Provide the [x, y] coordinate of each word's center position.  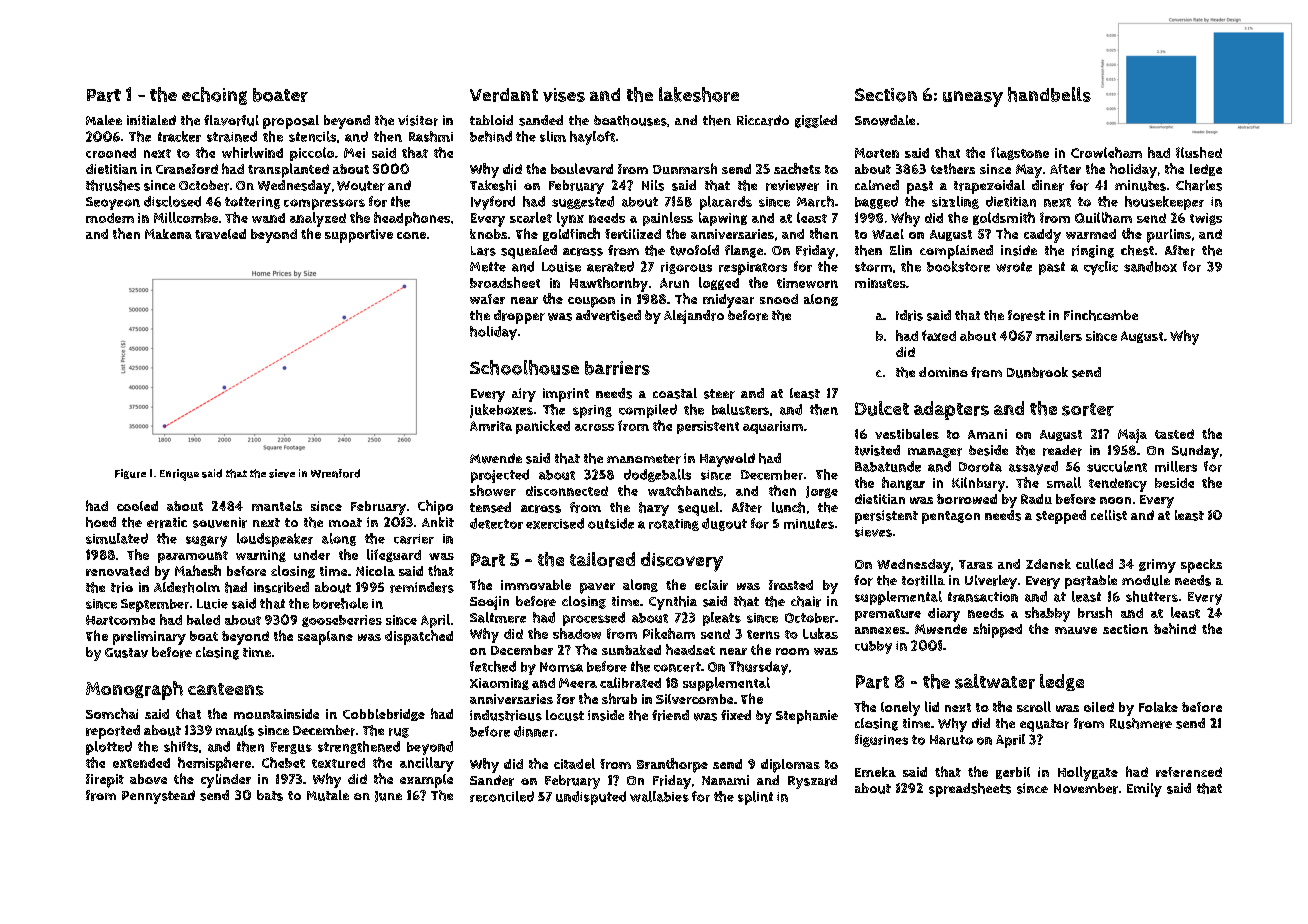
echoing [214, 96]
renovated [117, 571]
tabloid [491, 120]
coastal [675, 393]
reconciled [502, 796]
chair [806, 601]
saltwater [995, 681]
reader [1062, 450]
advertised [608, 315]
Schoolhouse [524, 367]
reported [113, 732]
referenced [1189, 772]
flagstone [1020, 153]
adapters [951, 410]
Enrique [179, 475]
